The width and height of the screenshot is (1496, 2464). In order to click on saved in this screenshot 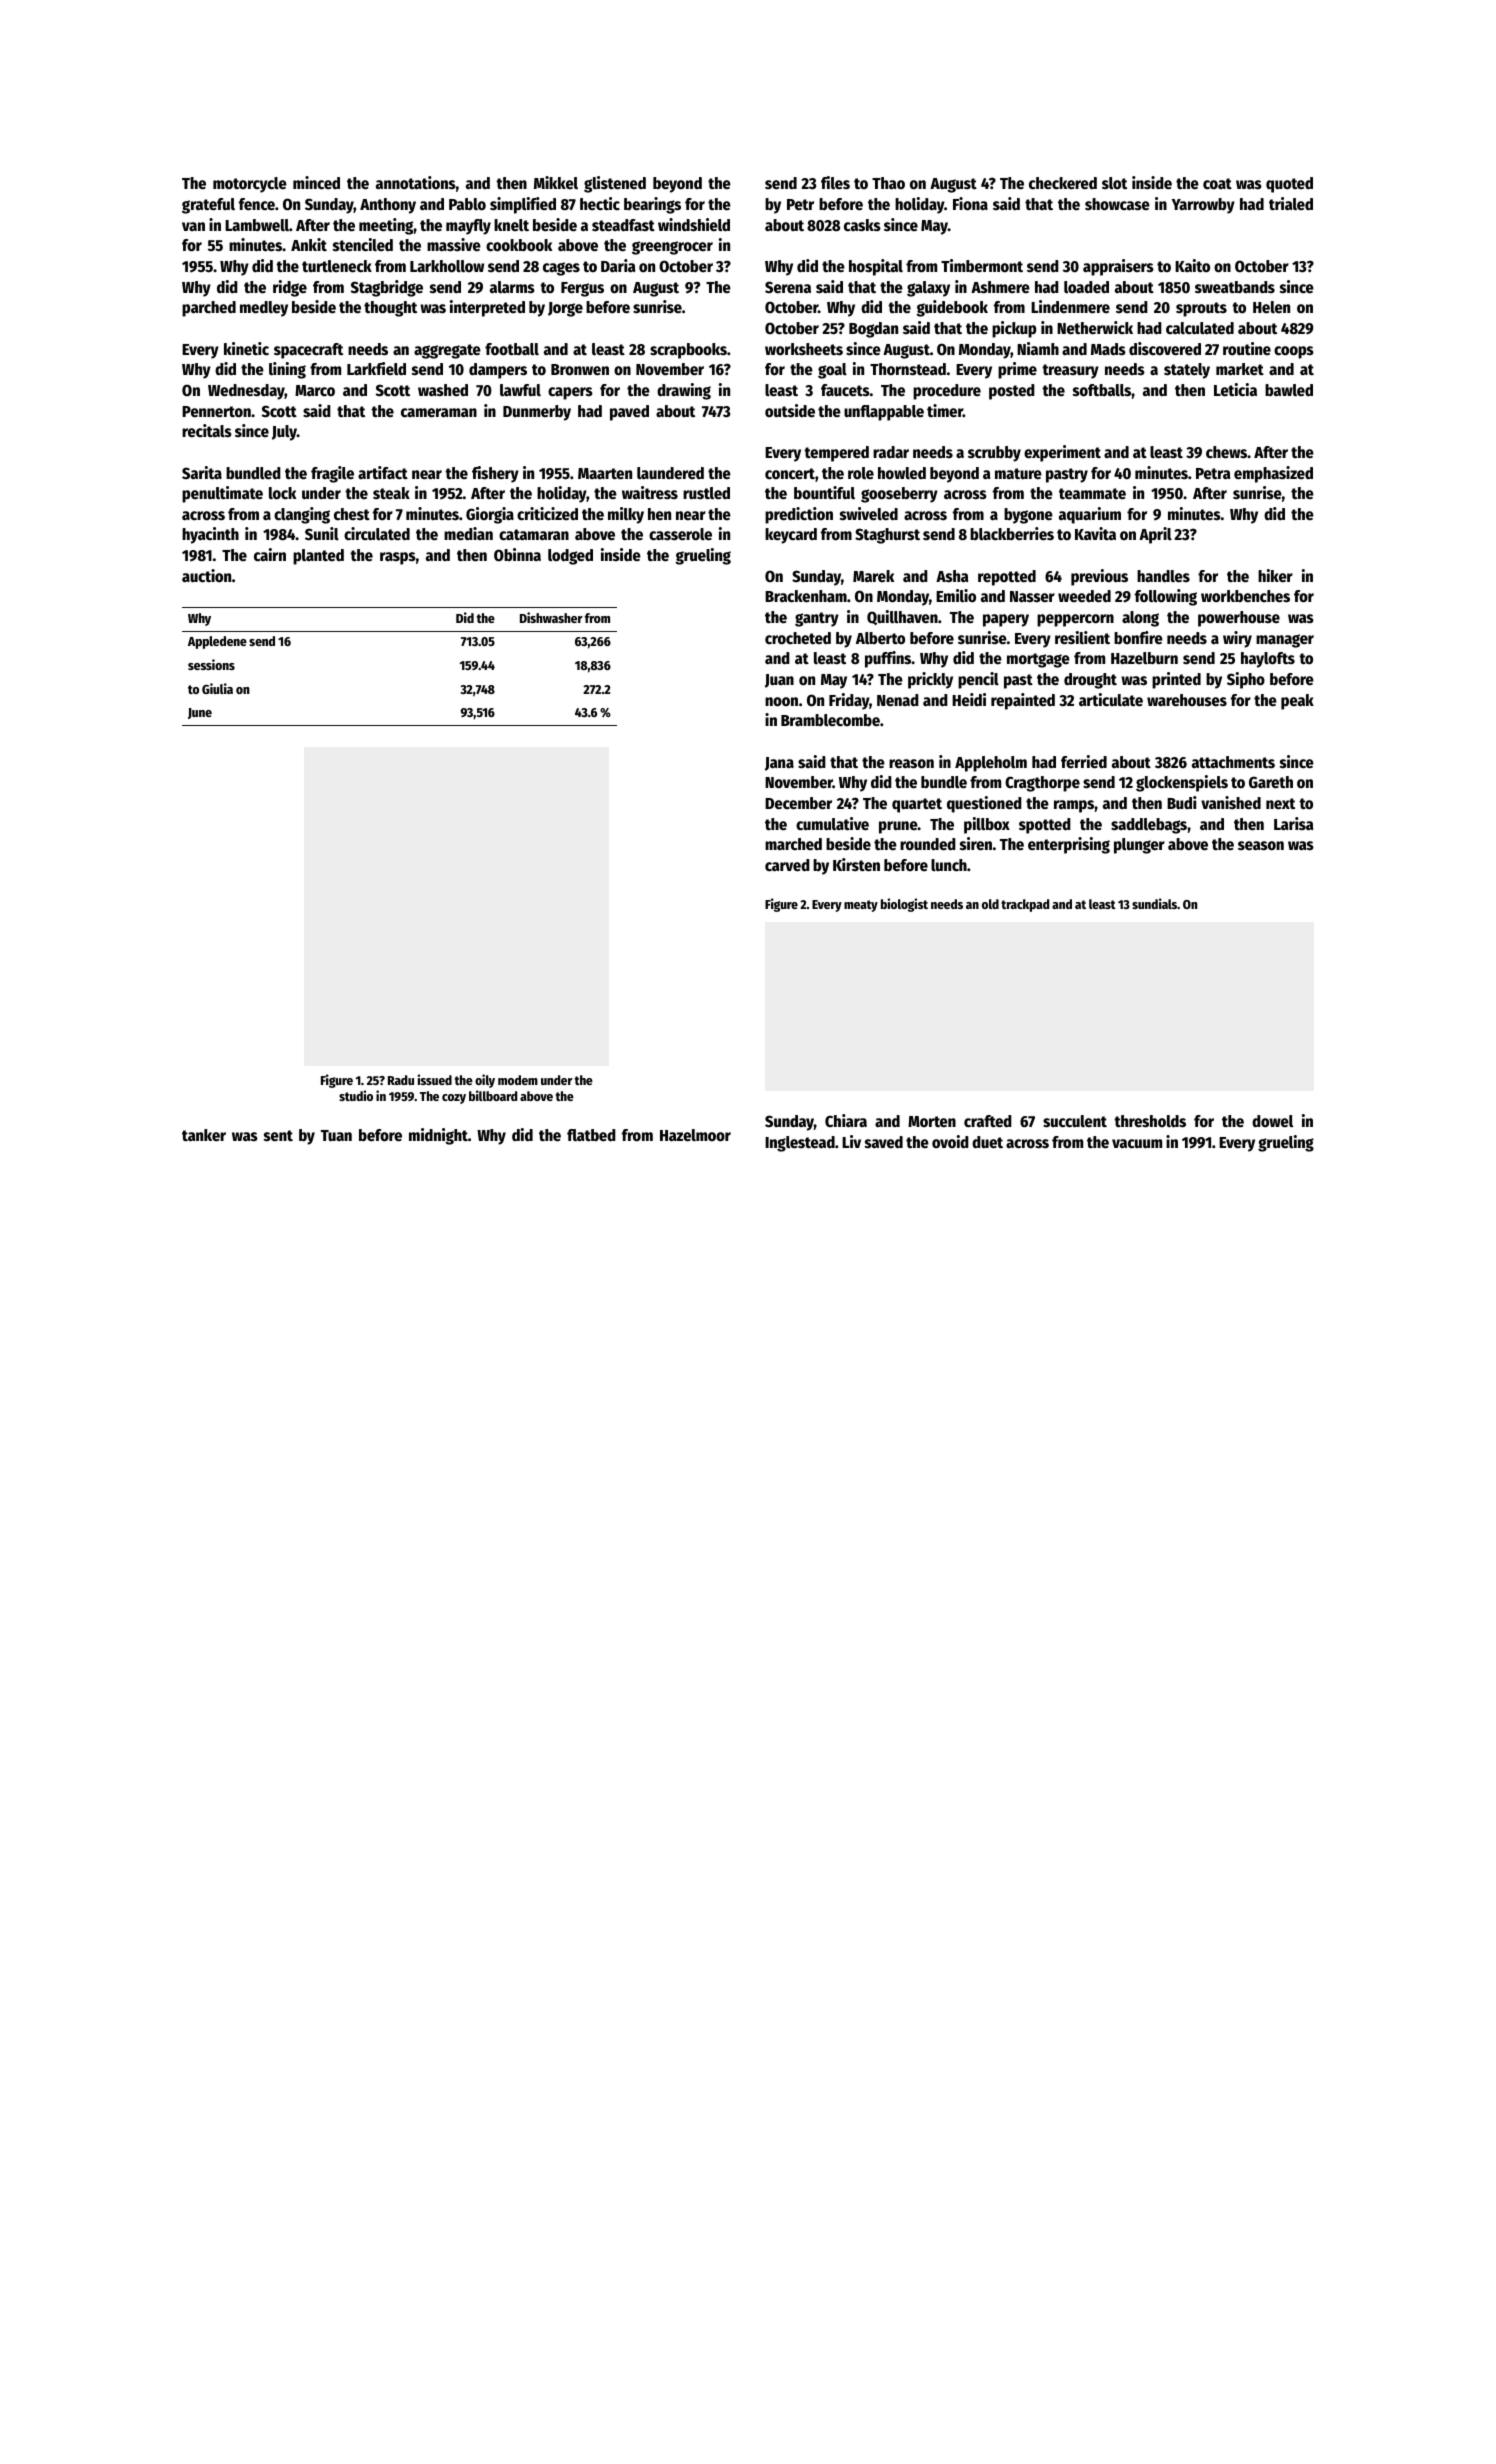, I will do `click(884, 1142)`.
